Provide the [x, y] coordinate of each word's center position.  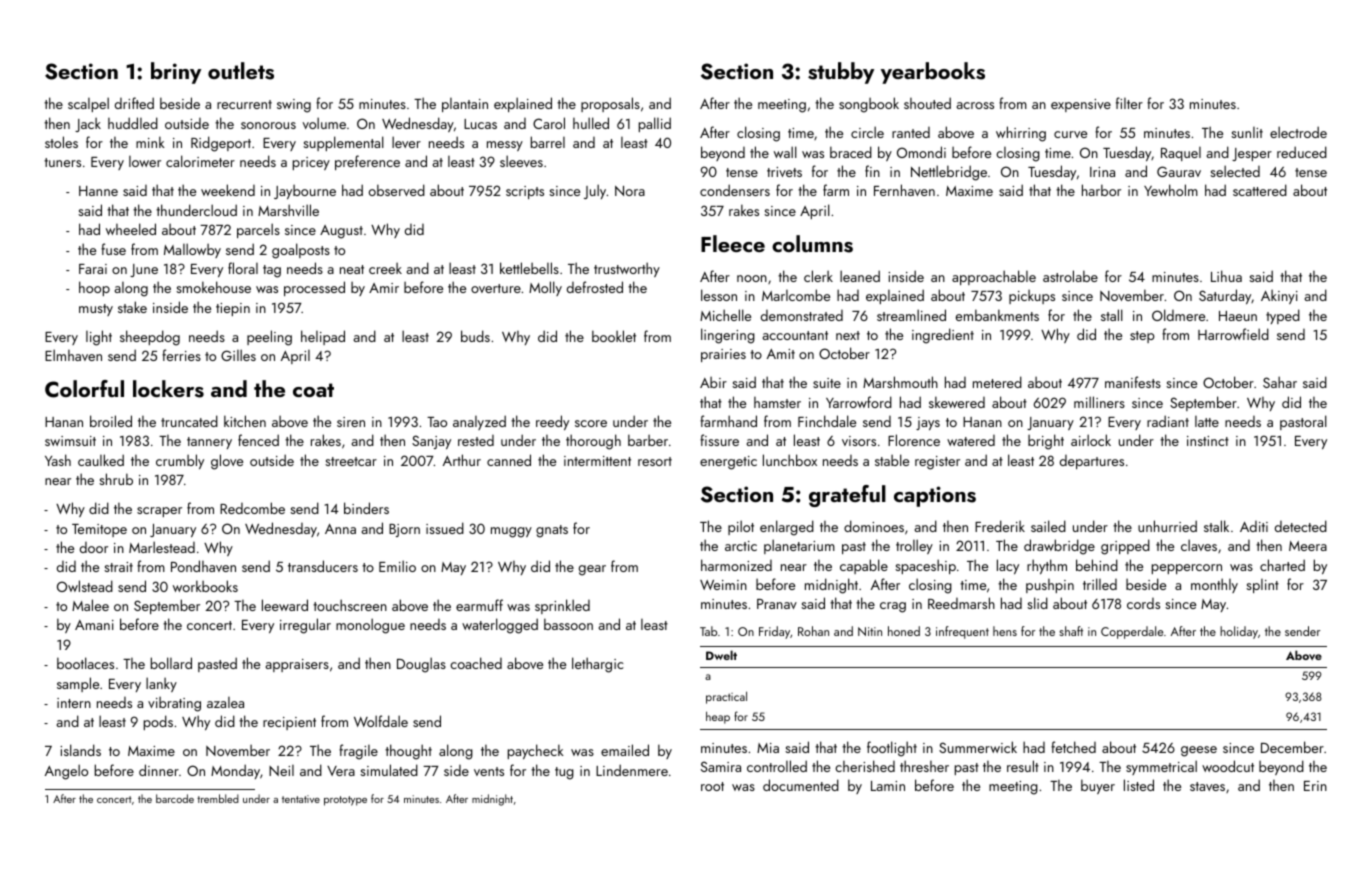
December [1292, 747]
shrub [116, 479]
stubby [841, 73]
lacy [1008, 566]
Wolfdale [381, 721]
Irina [1102, 172]
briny [176, 73]
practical [726, 697]
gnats [552, 531]
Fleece [733, 243]
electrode [1298, 132]
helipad [323, 337]
